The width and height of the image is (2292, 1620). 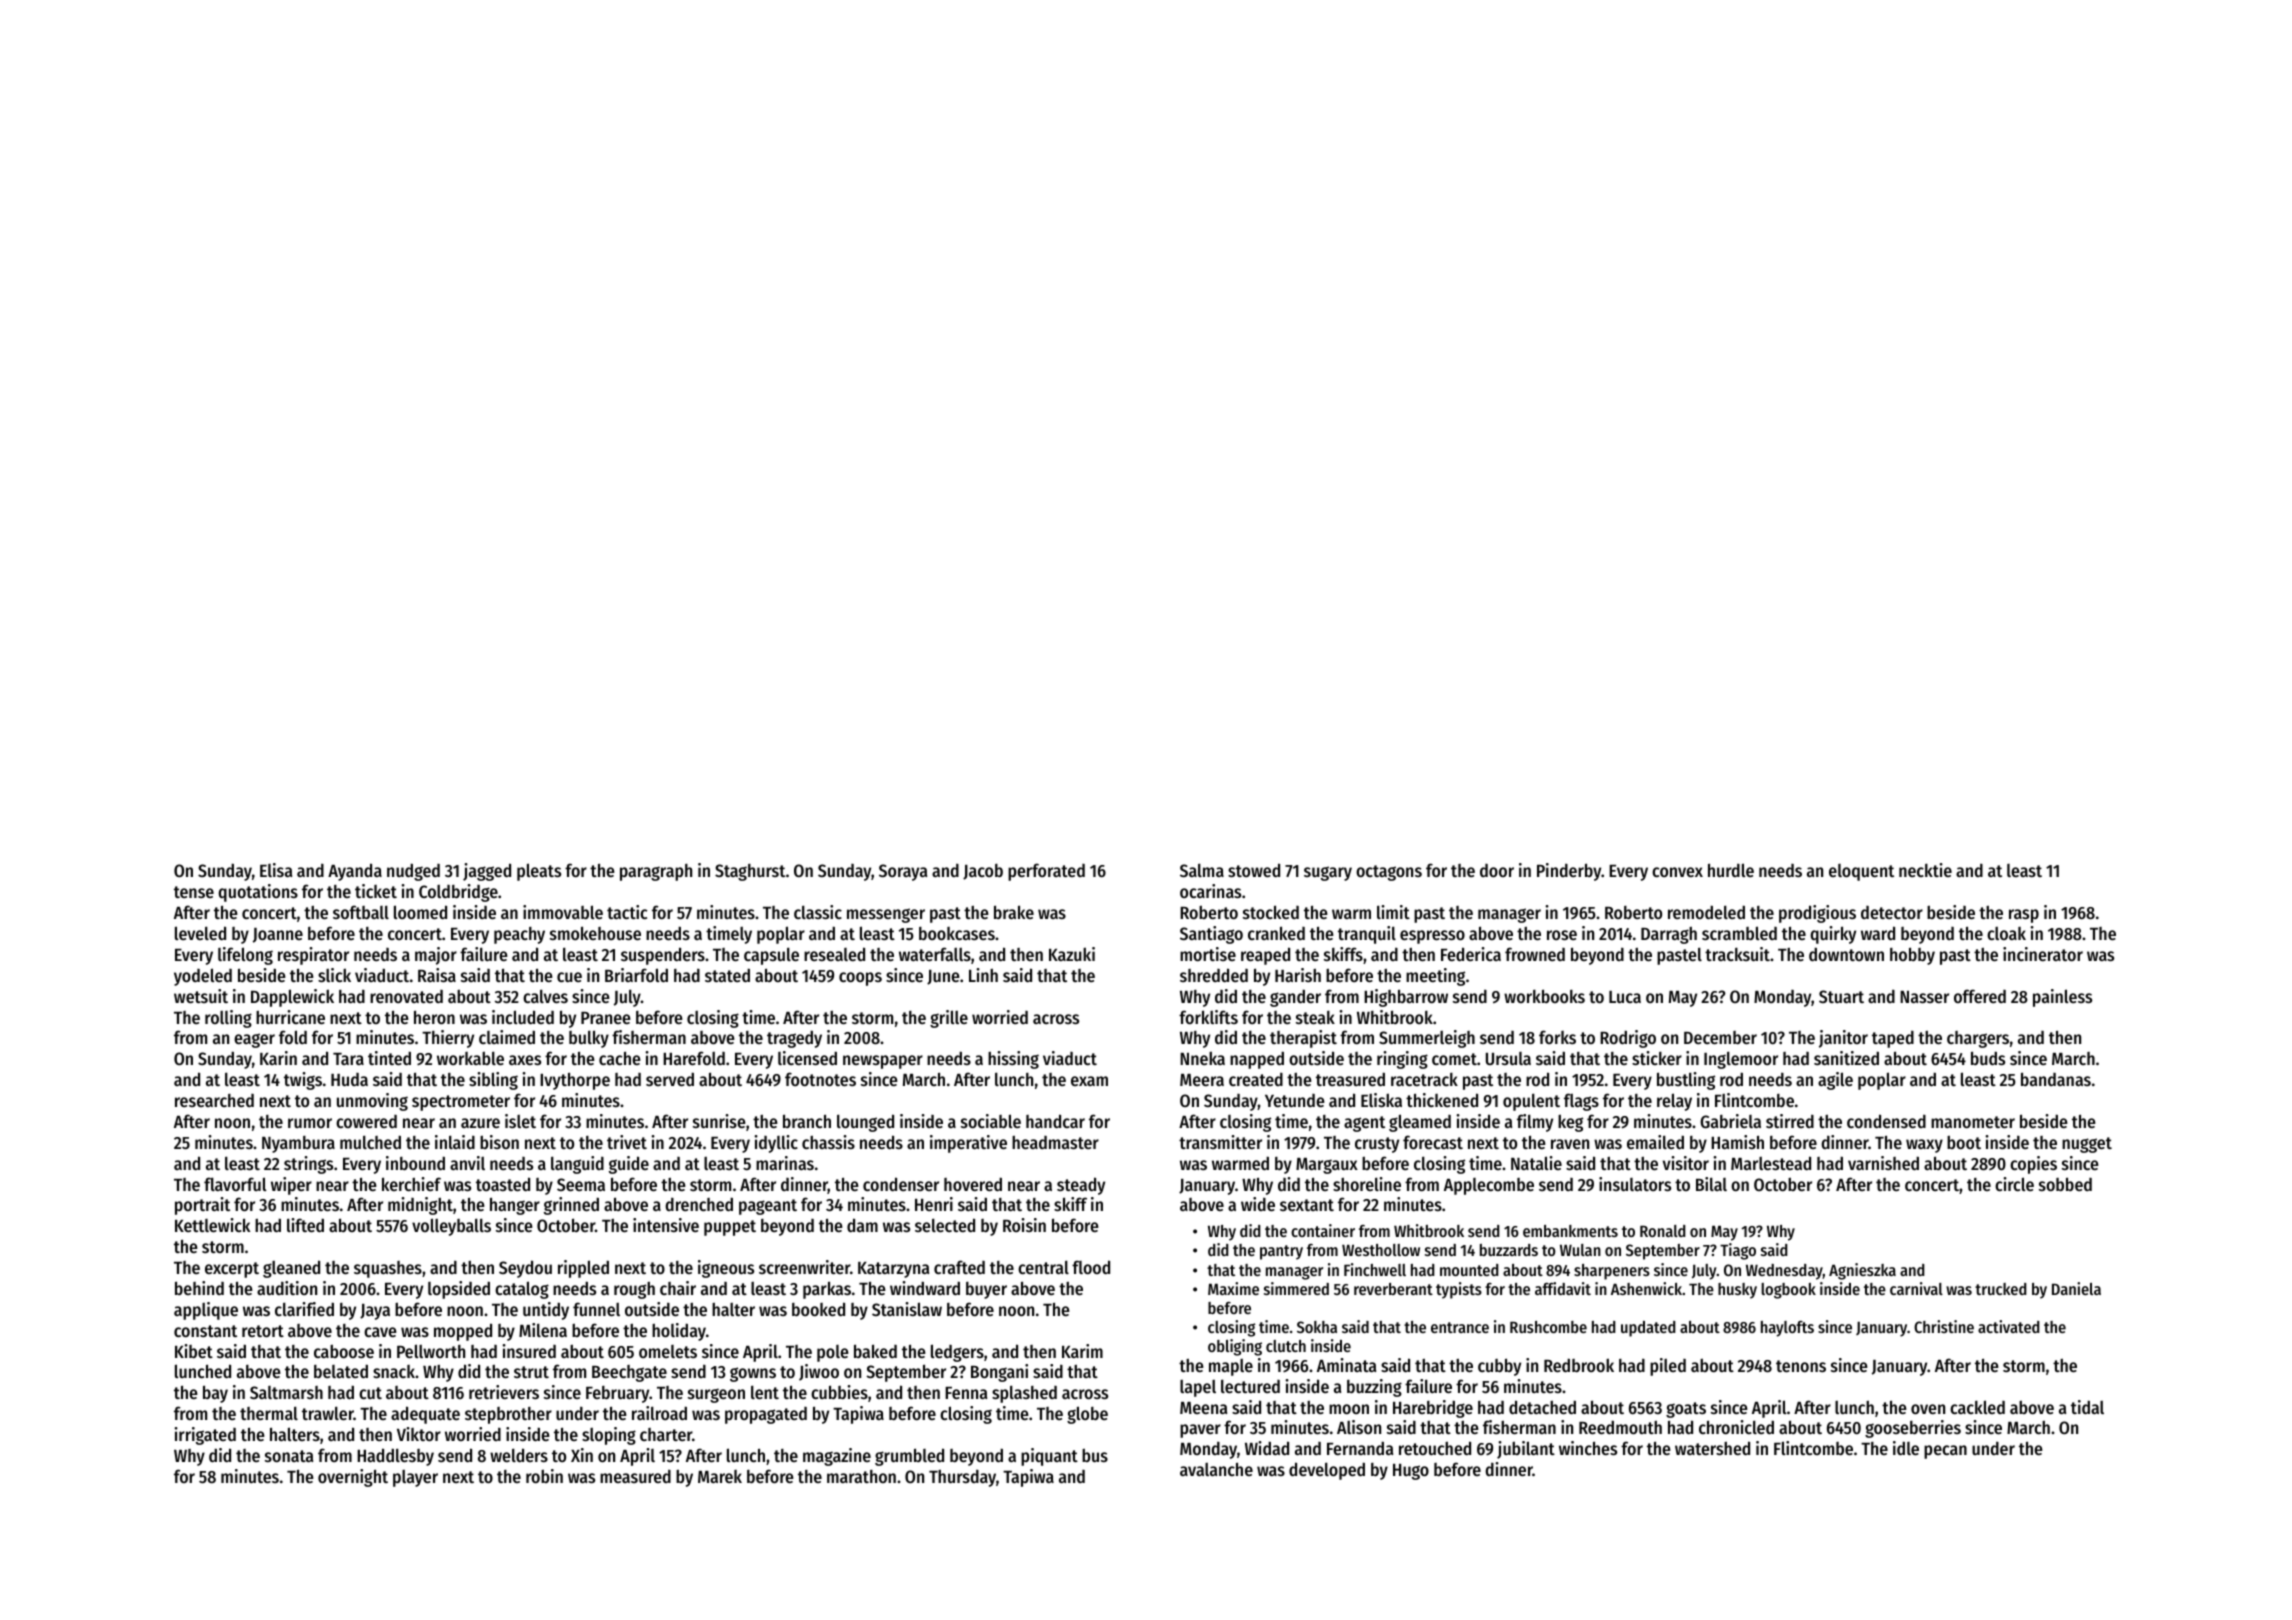 What do you see at coordinates (1381, 1250) in the image?
I see `Westhollow` at bounding box center [1381, 1250].
